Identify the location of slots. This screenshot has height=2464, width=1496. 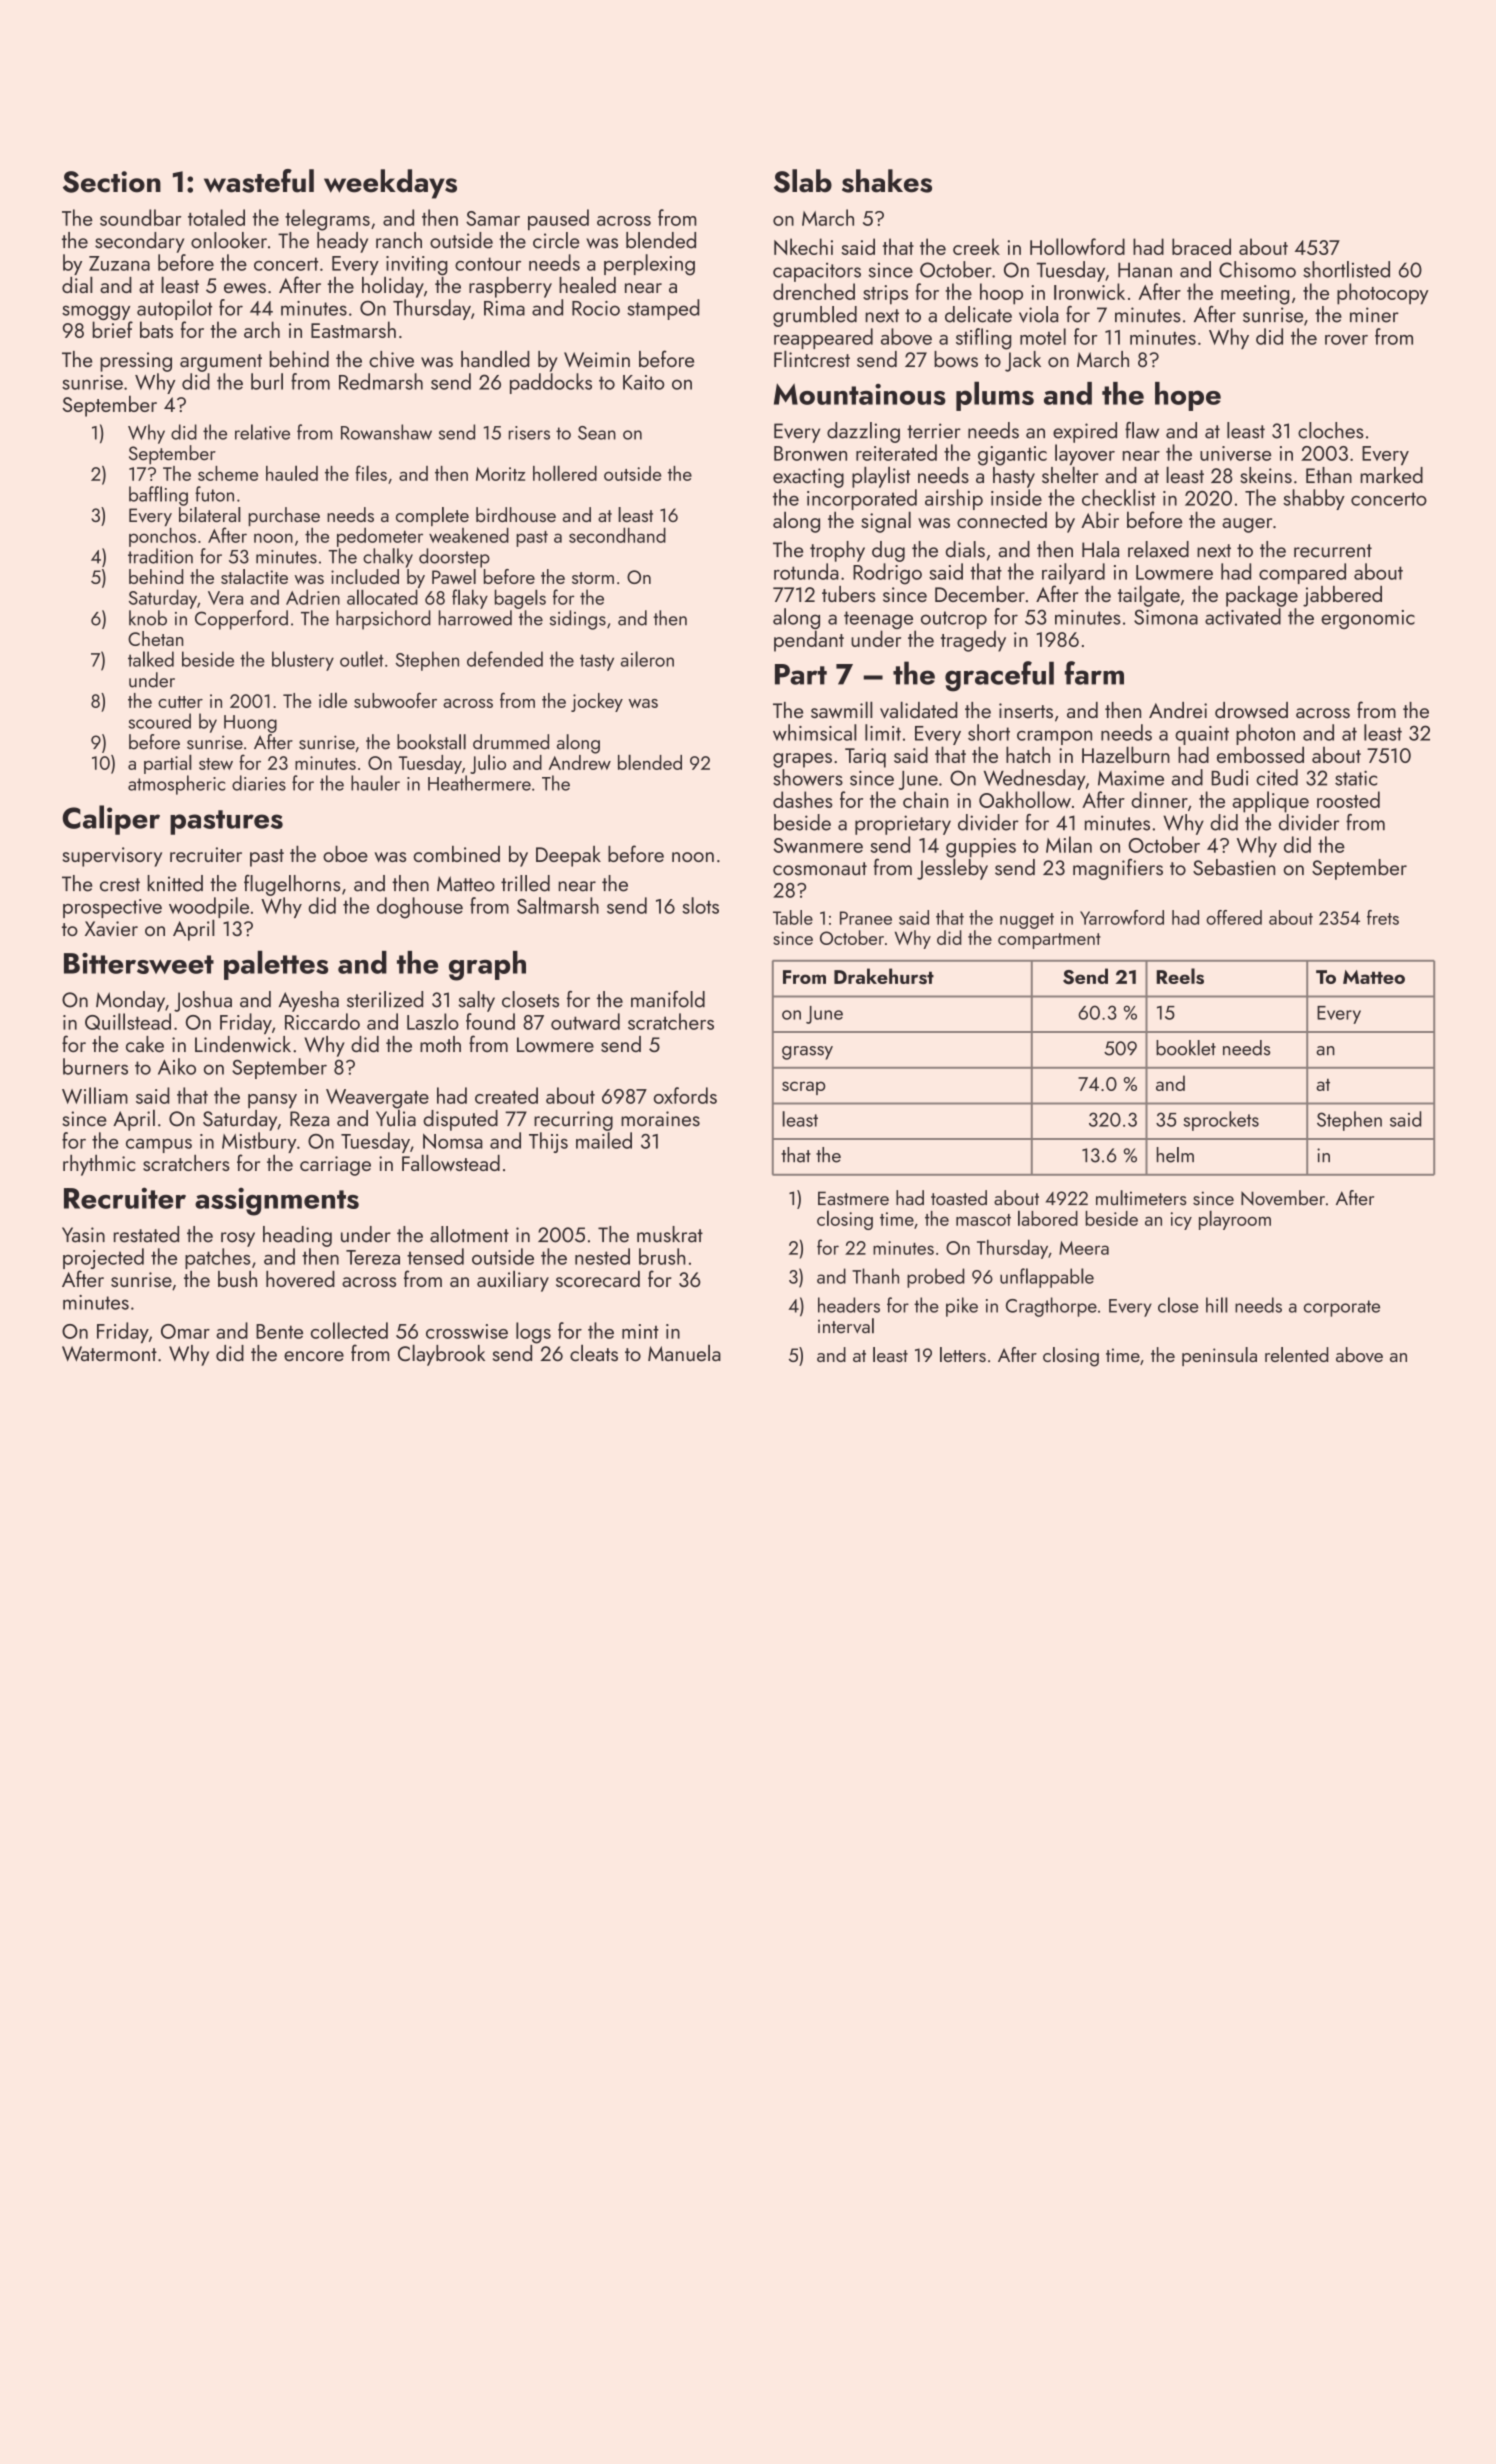
(700, 905).
